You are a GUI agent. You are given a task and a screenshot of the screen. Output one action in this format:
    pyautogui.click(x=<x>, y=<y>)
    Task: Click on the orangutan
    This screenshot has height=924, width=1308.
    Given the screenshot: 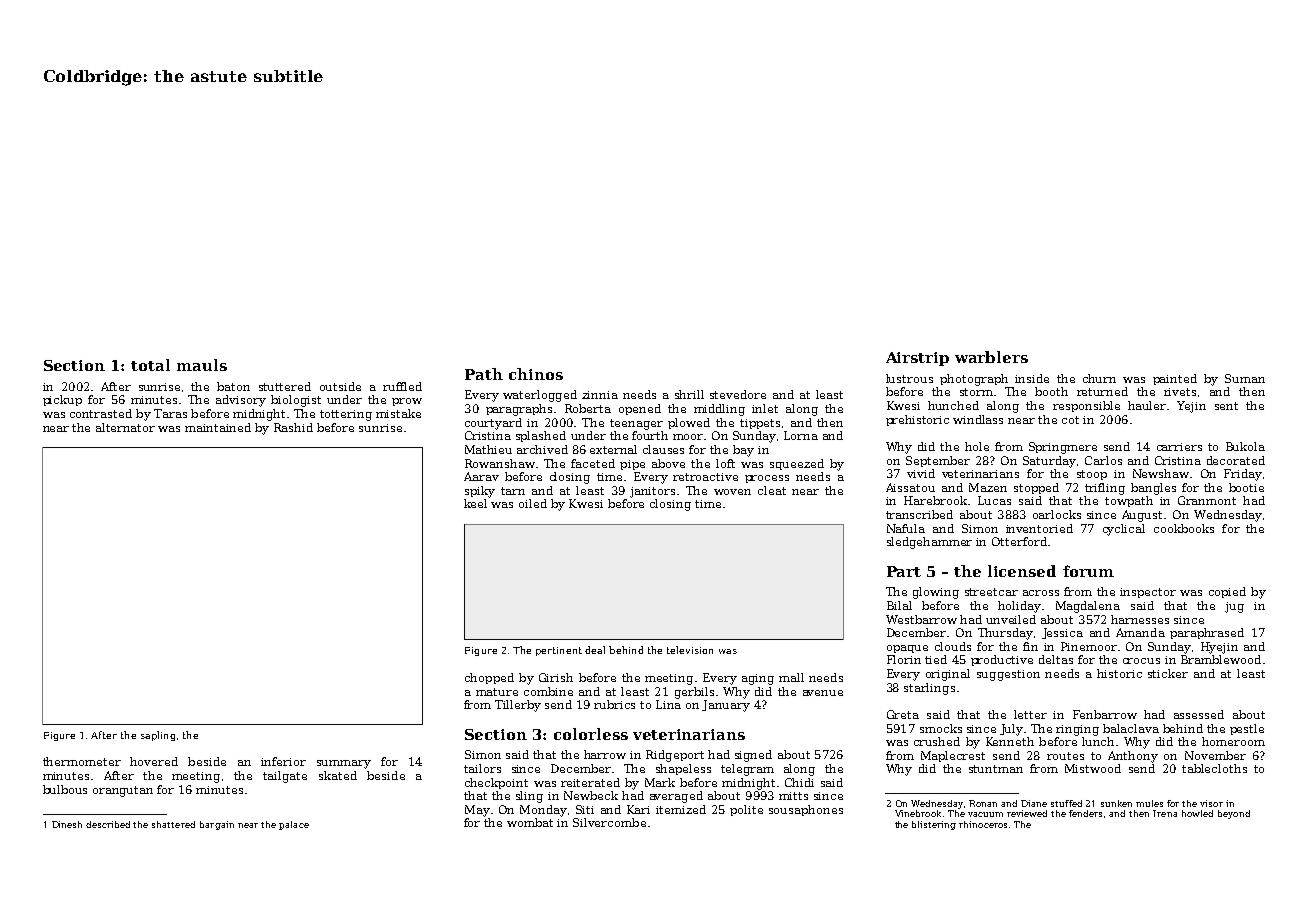 What is the action you would take?
    pyautogui.click(x=123, y=791)
